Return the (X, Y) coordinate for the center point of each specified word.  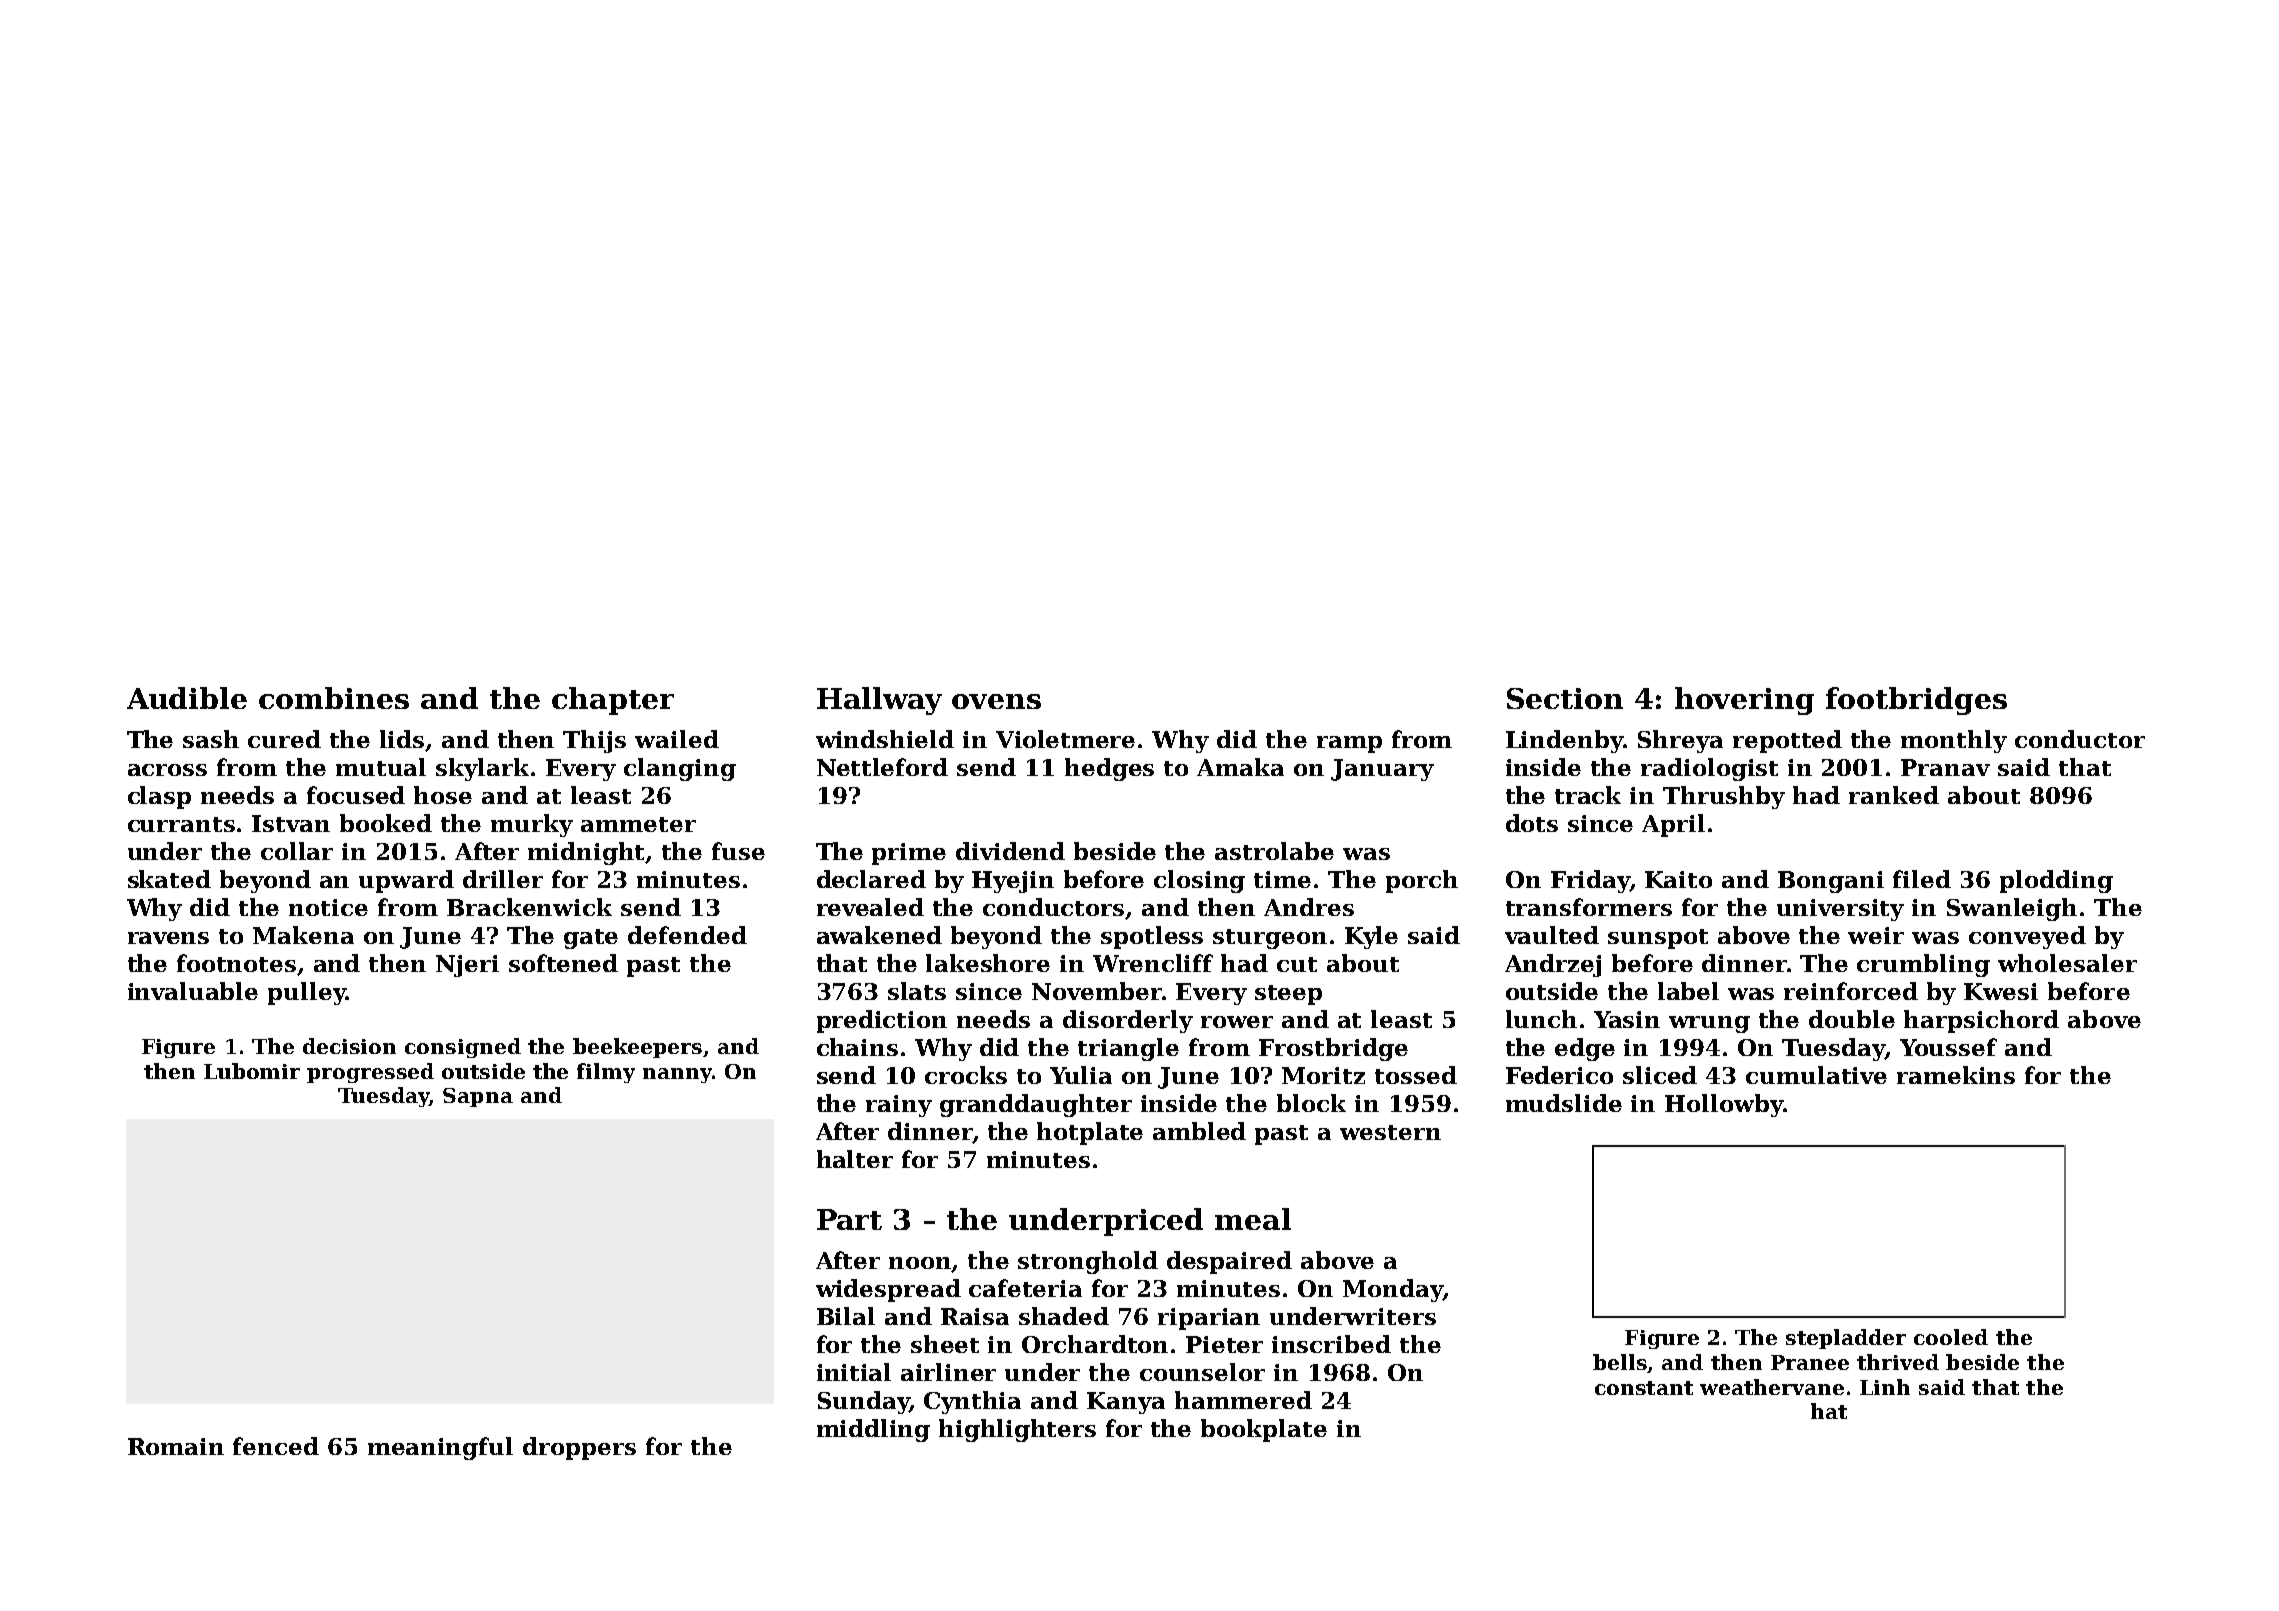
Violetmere (1065, 739)
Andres (1309, 907)
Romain (176, 1446)
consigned (463, 1048)
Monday (1393, 1290)
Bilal (846, 1316)
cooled (1951, 1337)
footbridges (1916, 701)
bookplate (1264, 1430)
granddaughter (1036, 1105)
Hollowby (1724, 1105)
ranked (1894, 795)
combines (334, 698)
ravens (168, 938)
